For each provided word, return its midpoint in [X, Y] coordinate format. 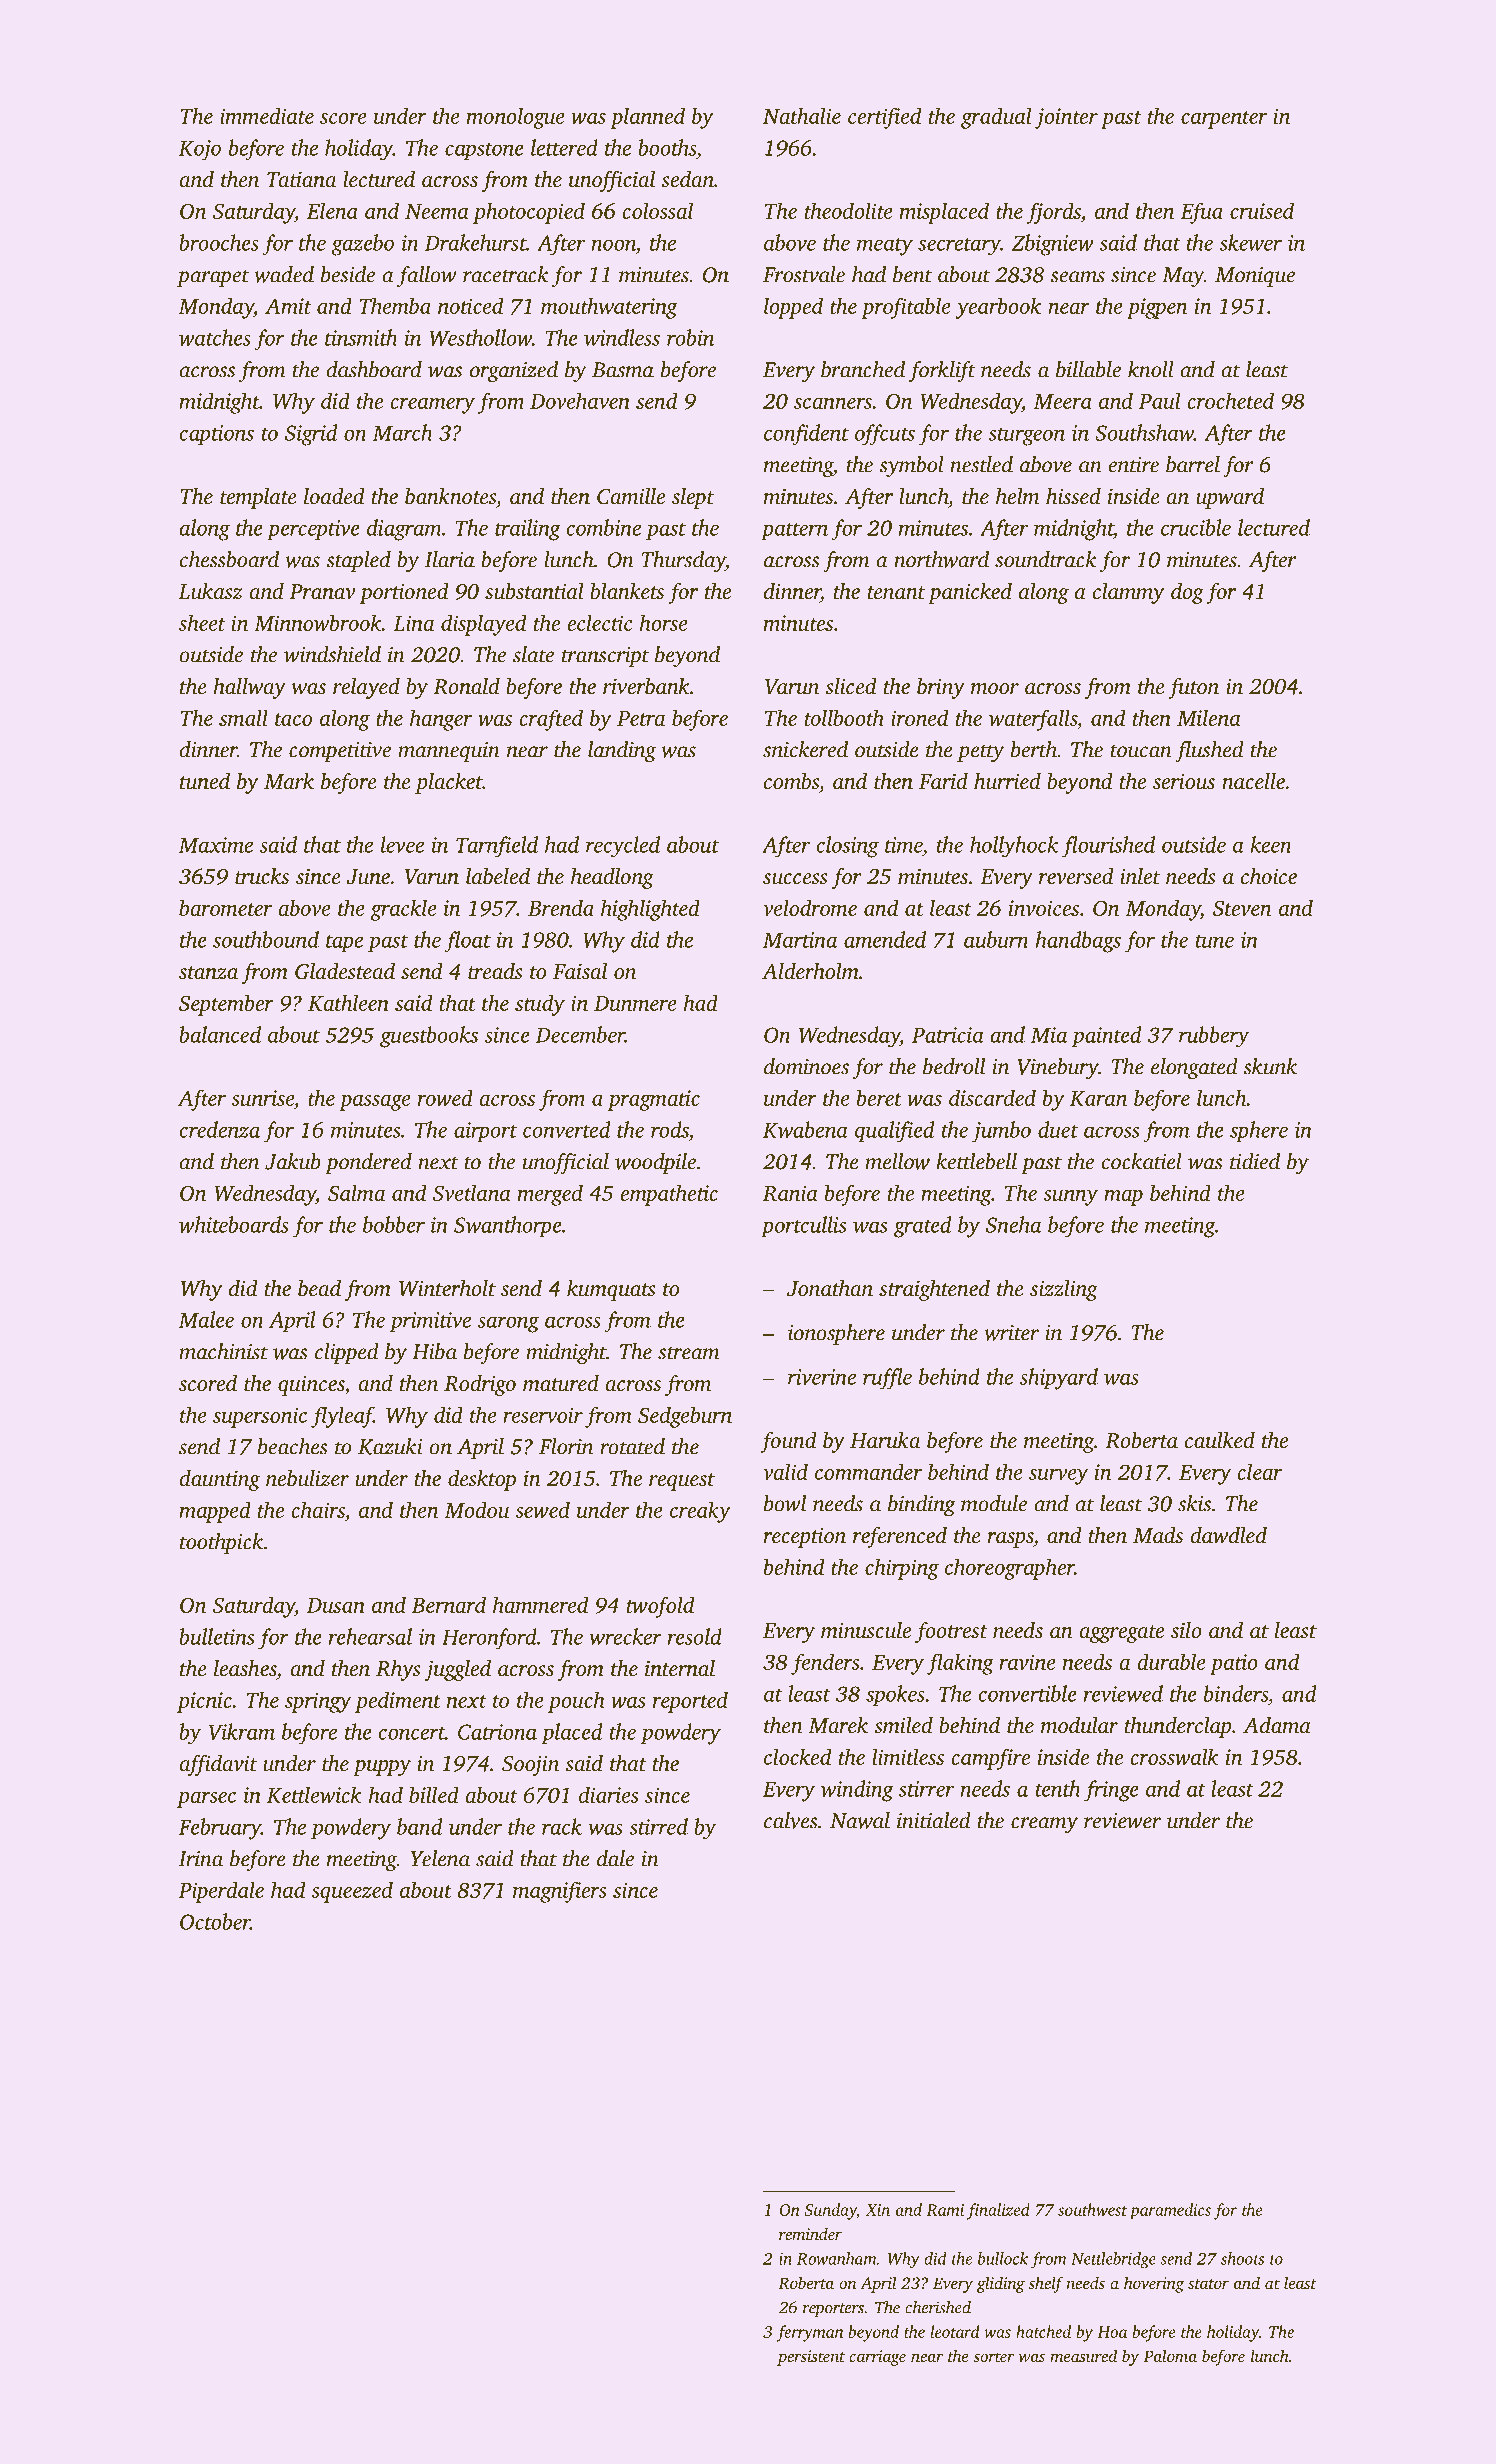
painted [1106, 1037]
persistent [811, 2358]
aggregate [1121, 1634]
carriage [877, 2358]
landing [622, 752]
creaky [700, 1512]
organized [514, 372]
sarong [508, 1324]
